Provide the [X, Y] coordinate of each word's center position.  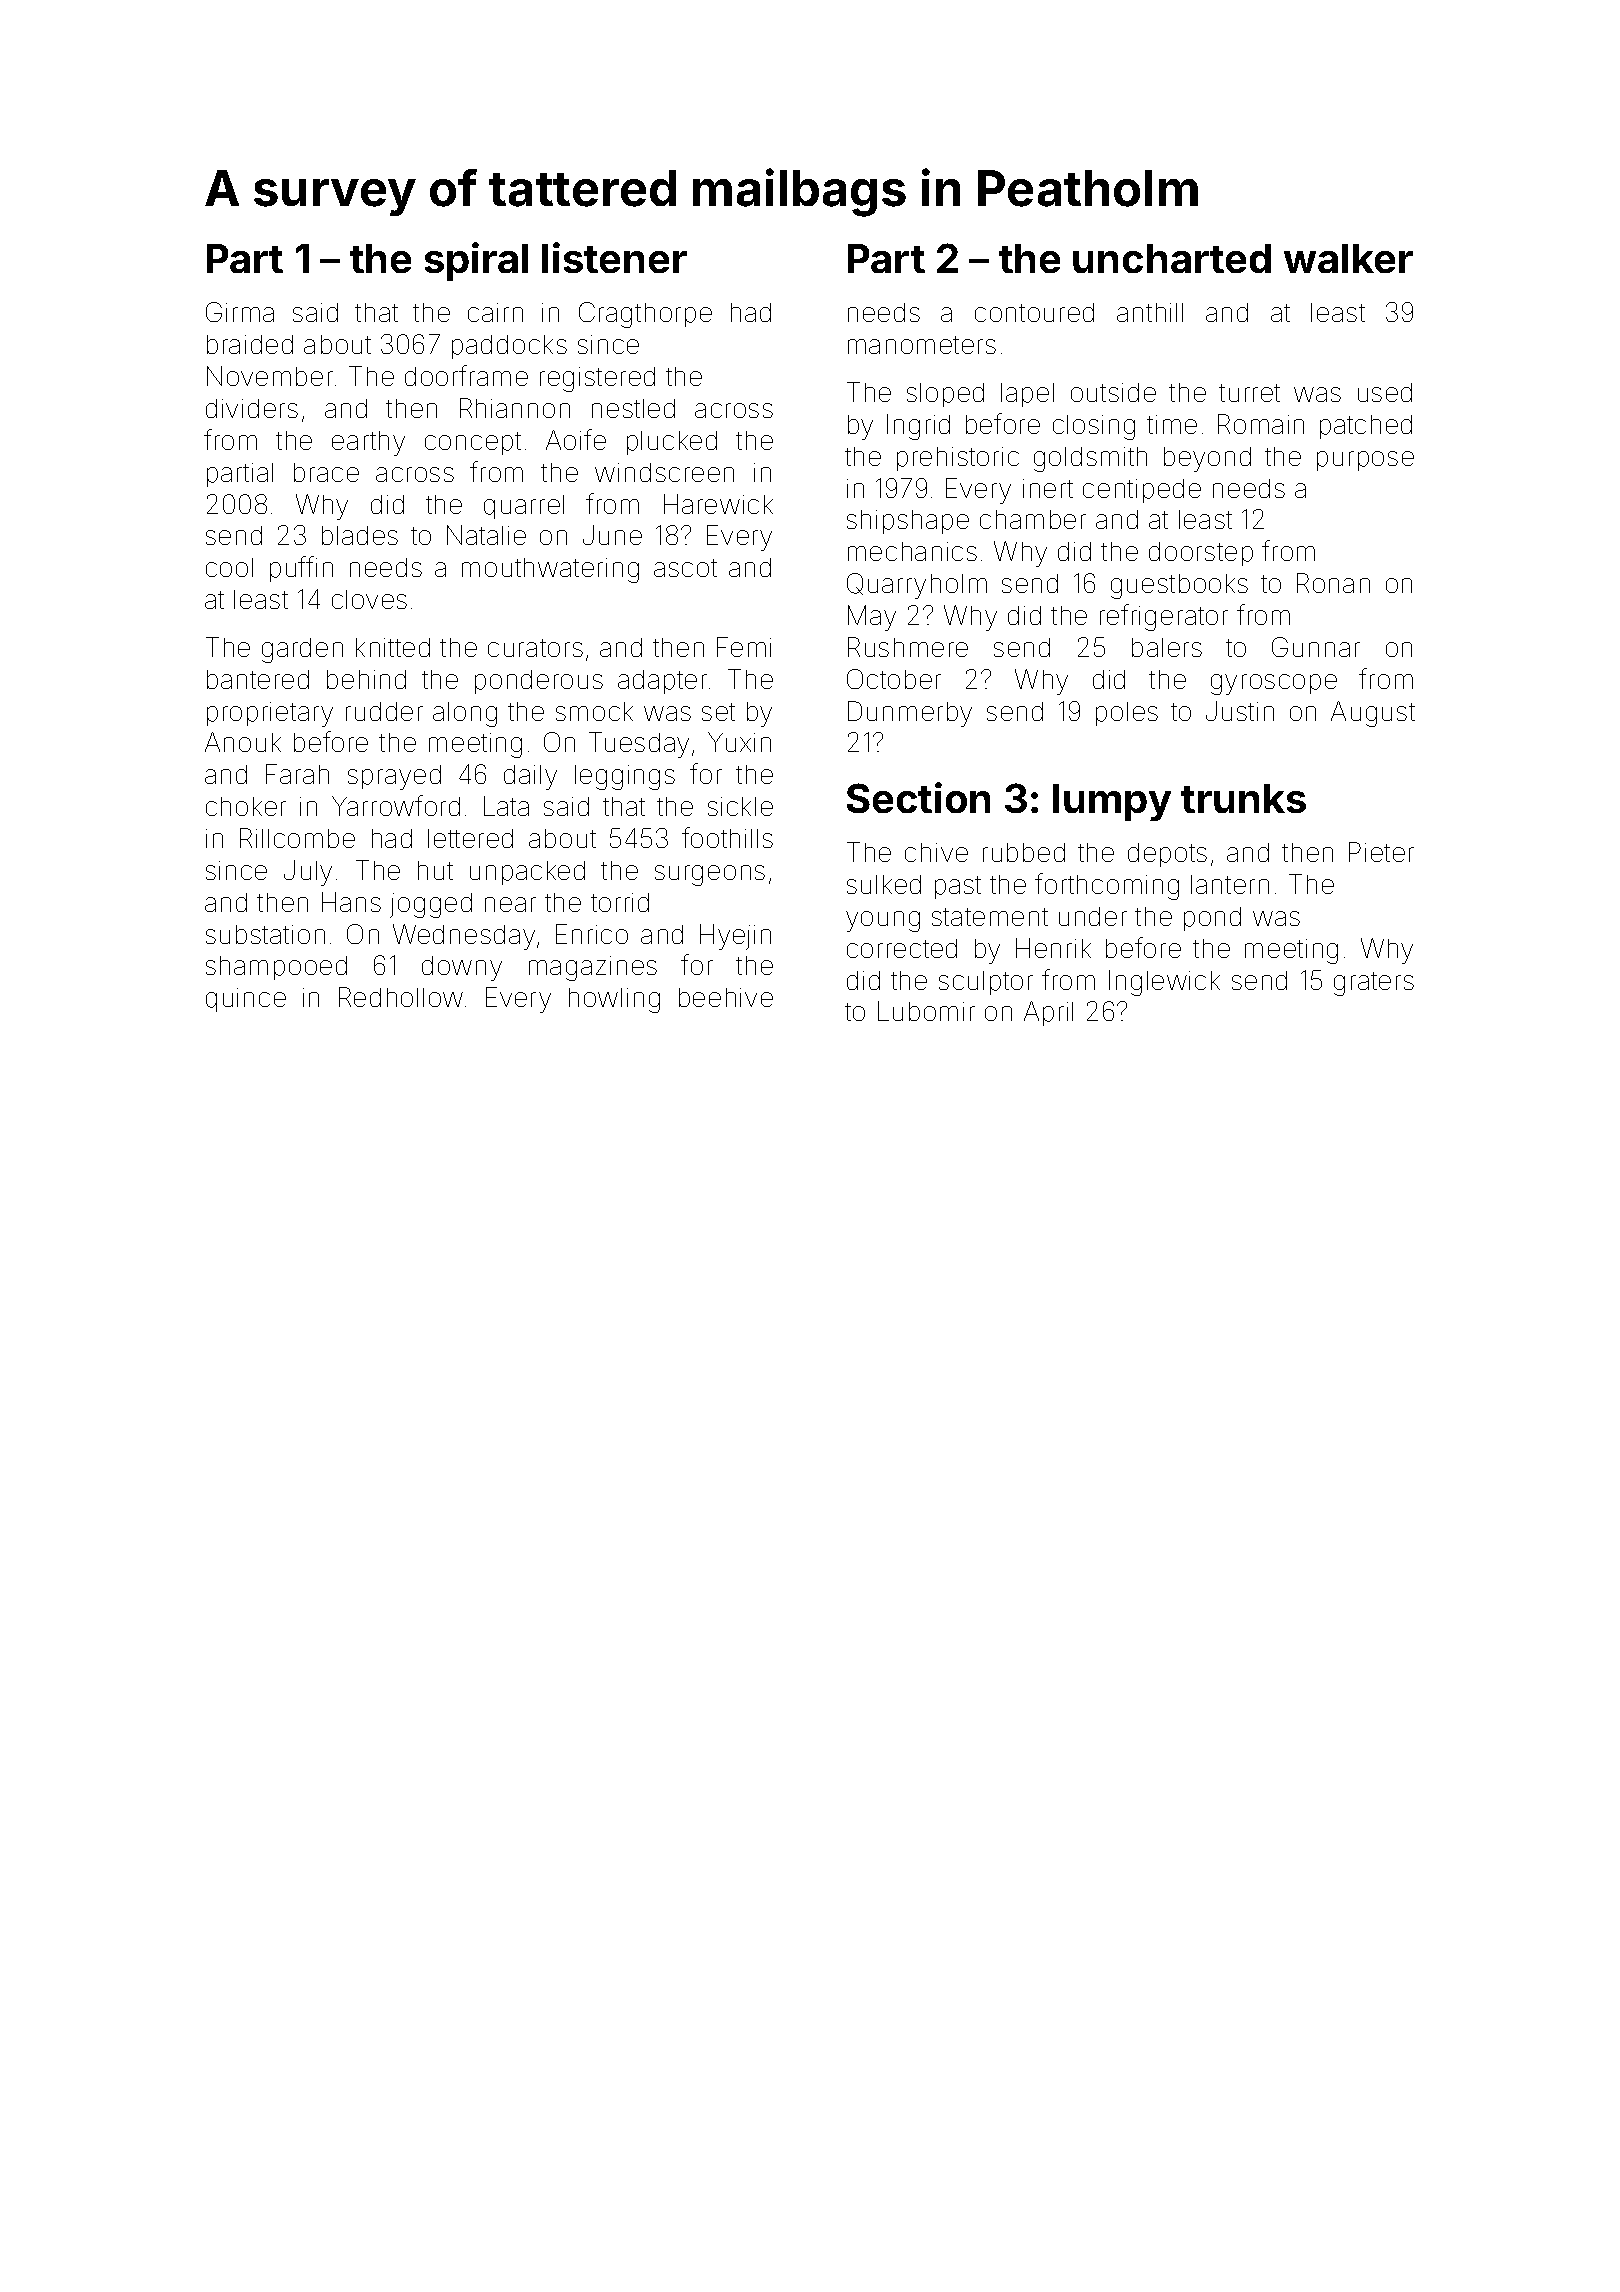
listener [614, 257]
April [1048, 1013]
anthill [1150, 312]
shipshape [908, 522]
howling [614, 1000]
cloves [369, 599]
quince [246, 1000]
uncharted [1172, 258]
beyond [1207, 459]
